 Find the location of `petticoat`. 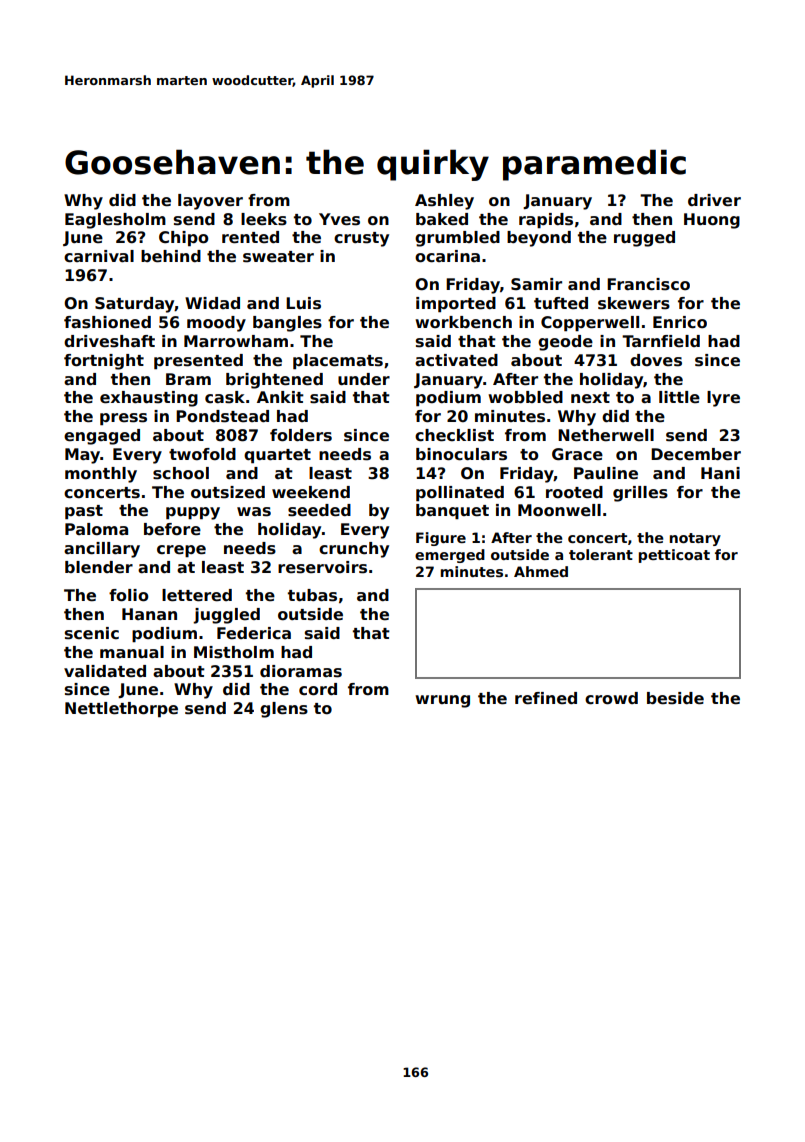

petticoat is located at coordinates (674, 556).
